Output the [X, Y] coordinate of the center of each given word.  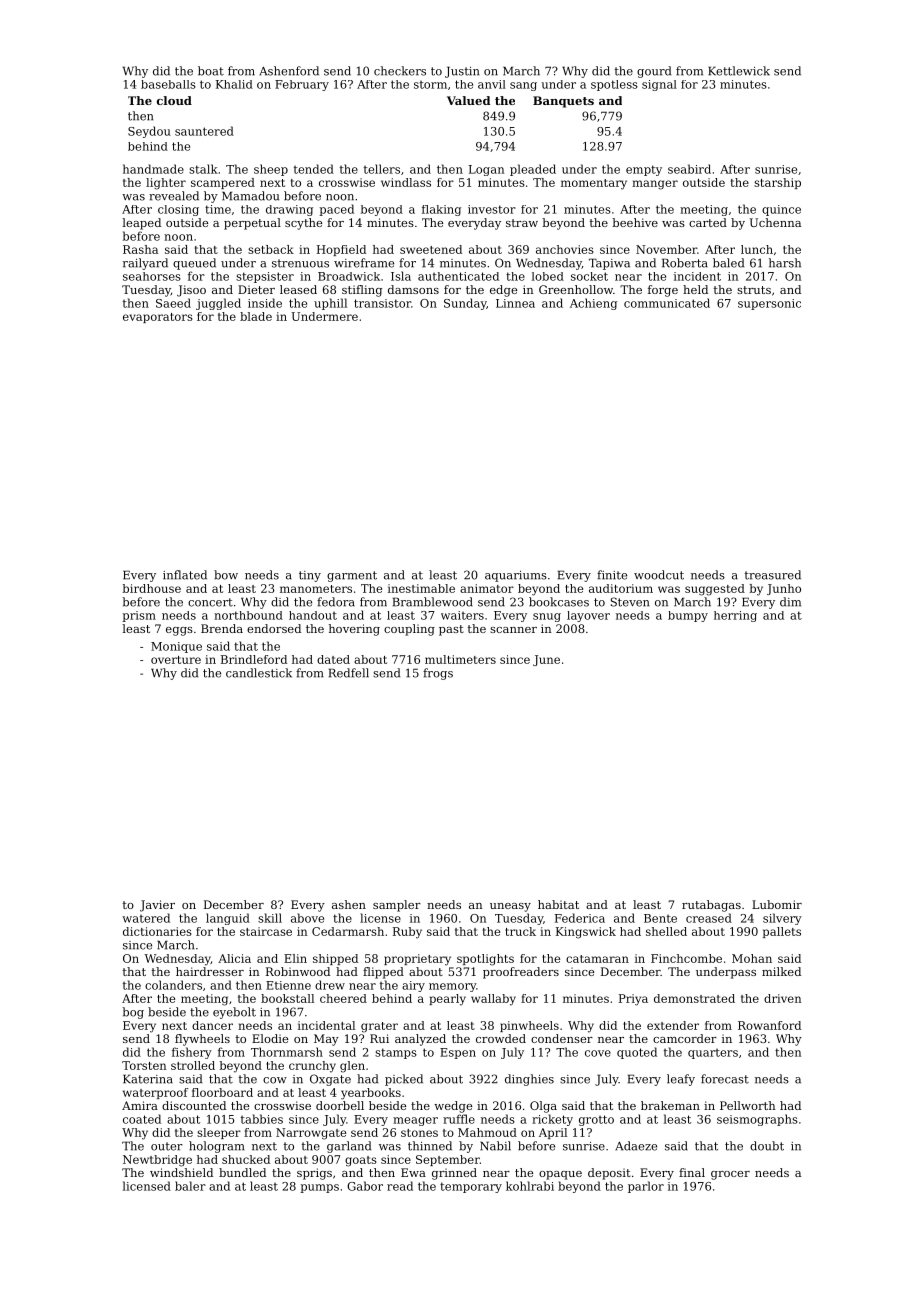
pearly [447, 1000]
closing [178, 210]
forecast [725, 1079]
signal [659, 85]
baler [190, 1186]
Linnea [515, 303]
